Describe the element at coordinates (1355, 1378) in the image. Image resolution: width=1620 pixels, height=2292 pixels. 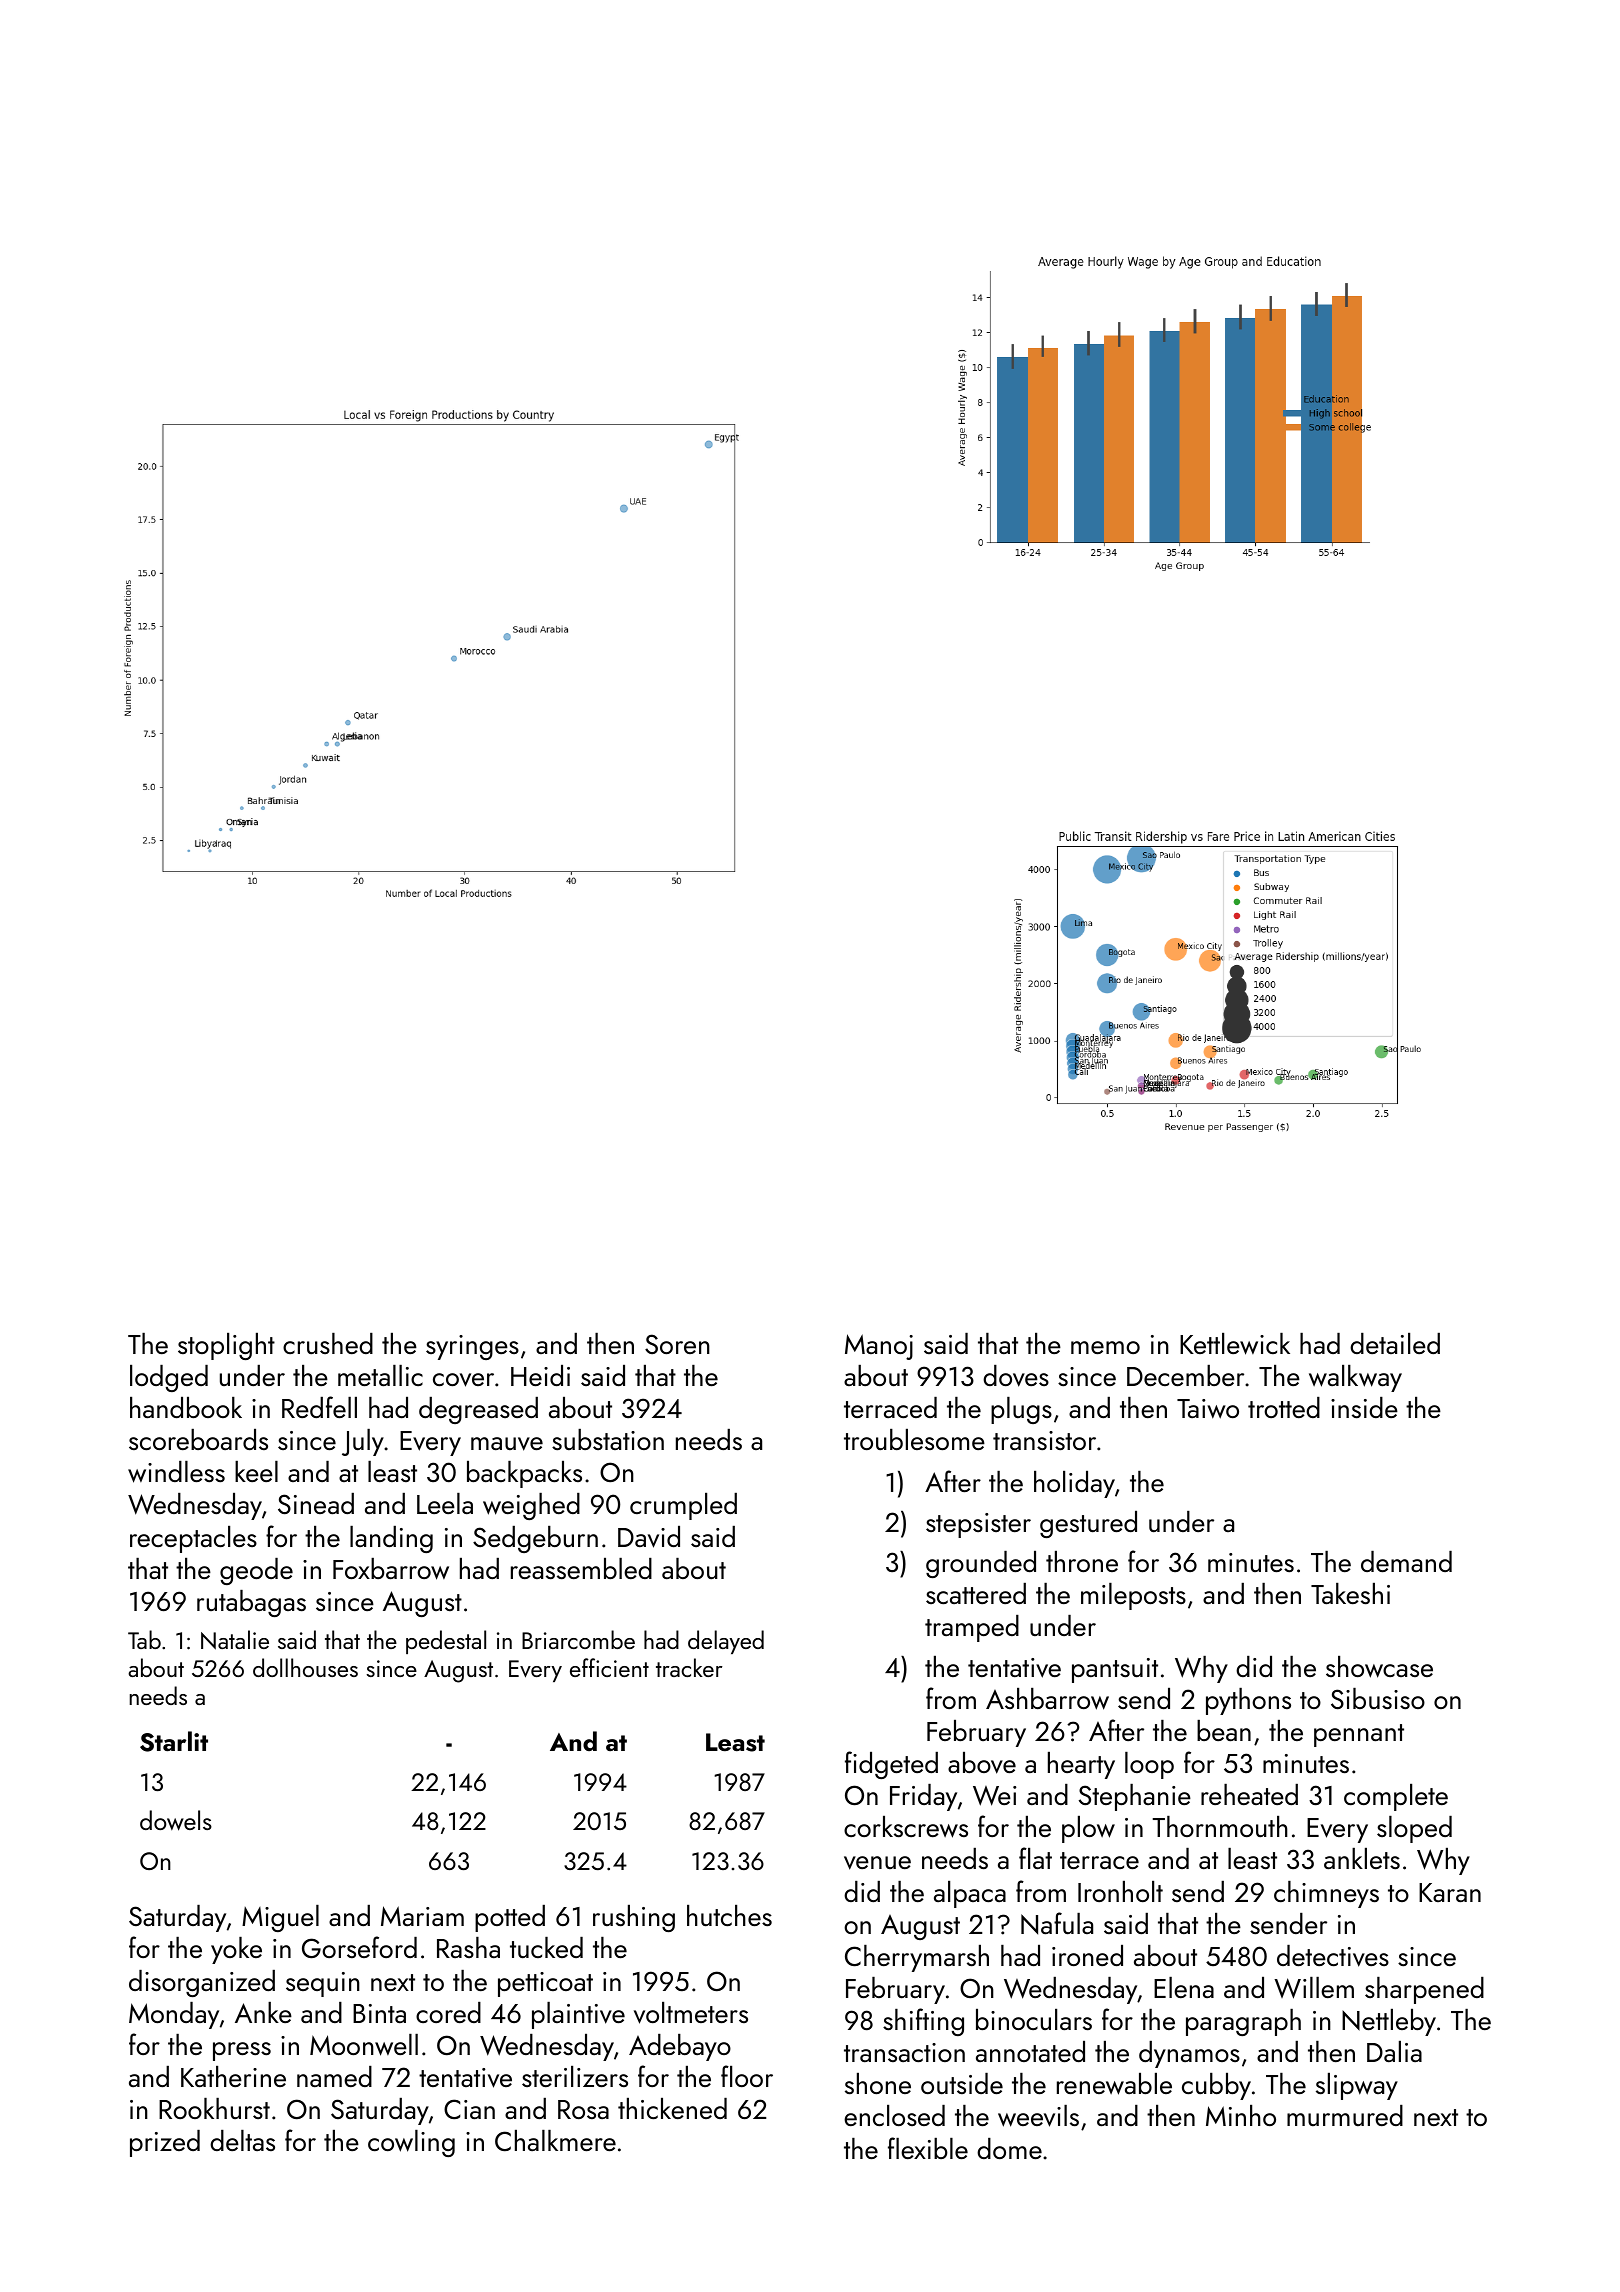
I see `walkway` at that location.
